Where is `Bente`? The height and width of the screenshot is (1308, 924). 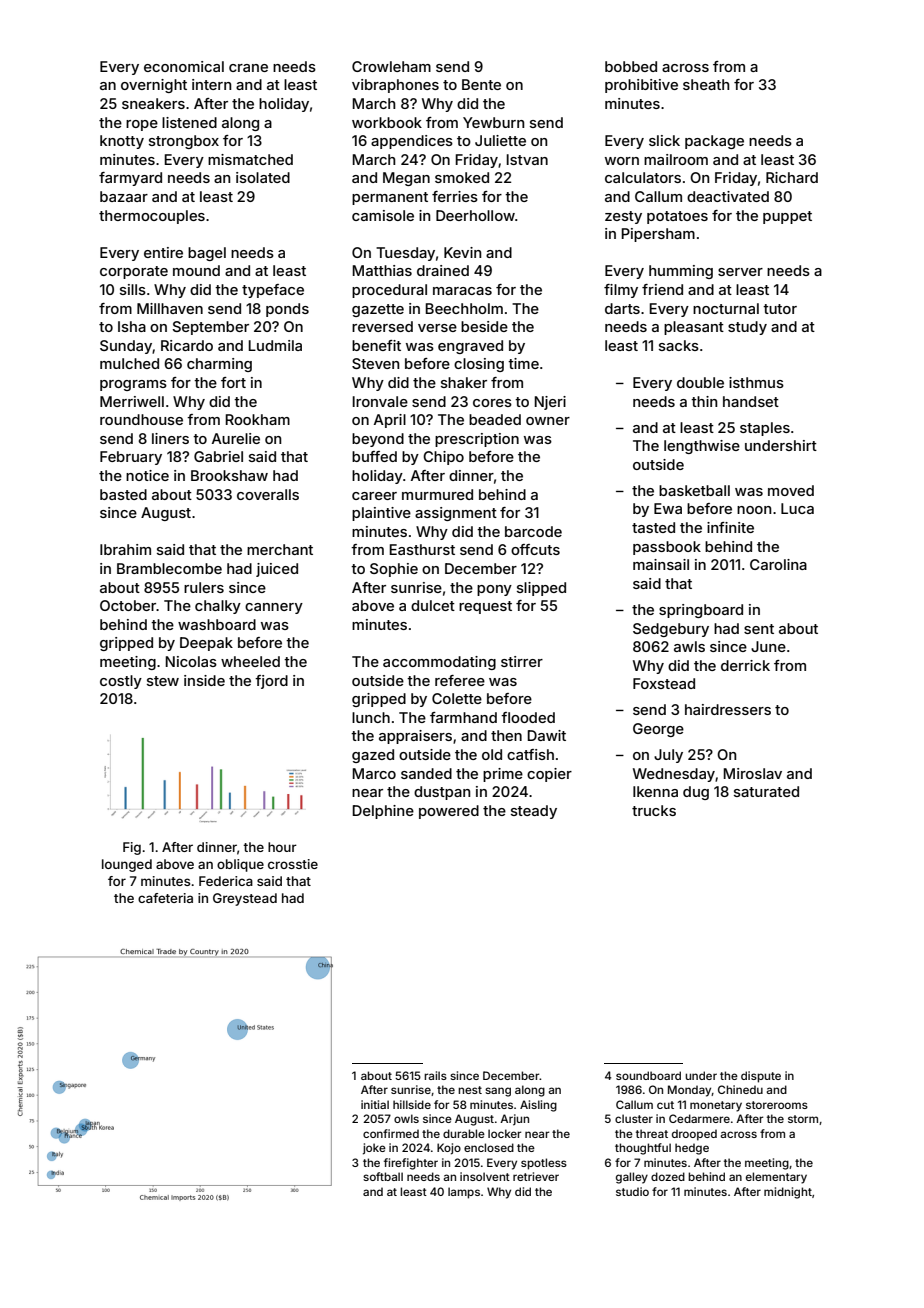 Bente is located at coordinates (481, 84).
